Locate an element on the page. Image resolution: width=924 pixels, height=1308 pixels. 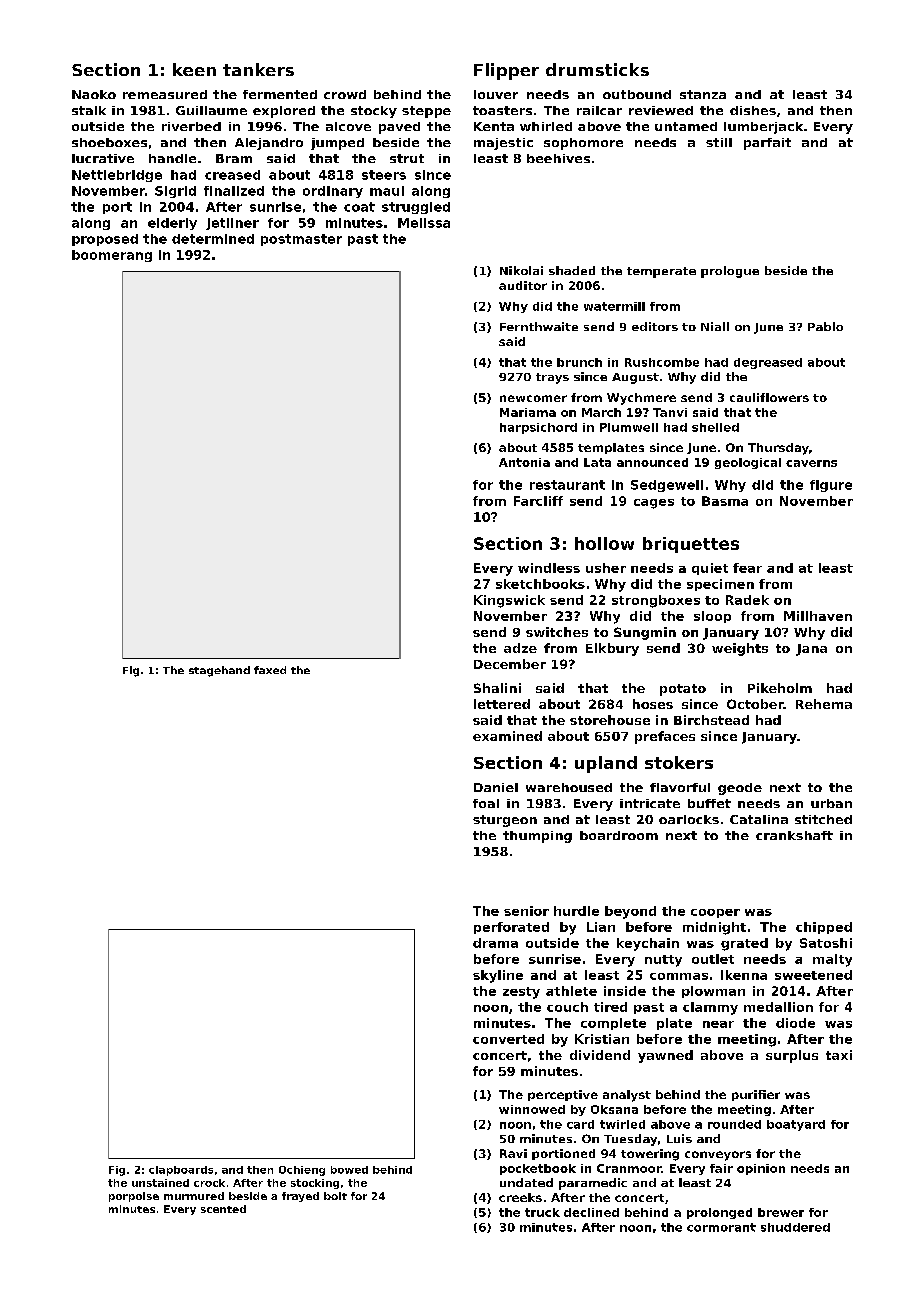
faxed is located at coordinates (270, 670).
